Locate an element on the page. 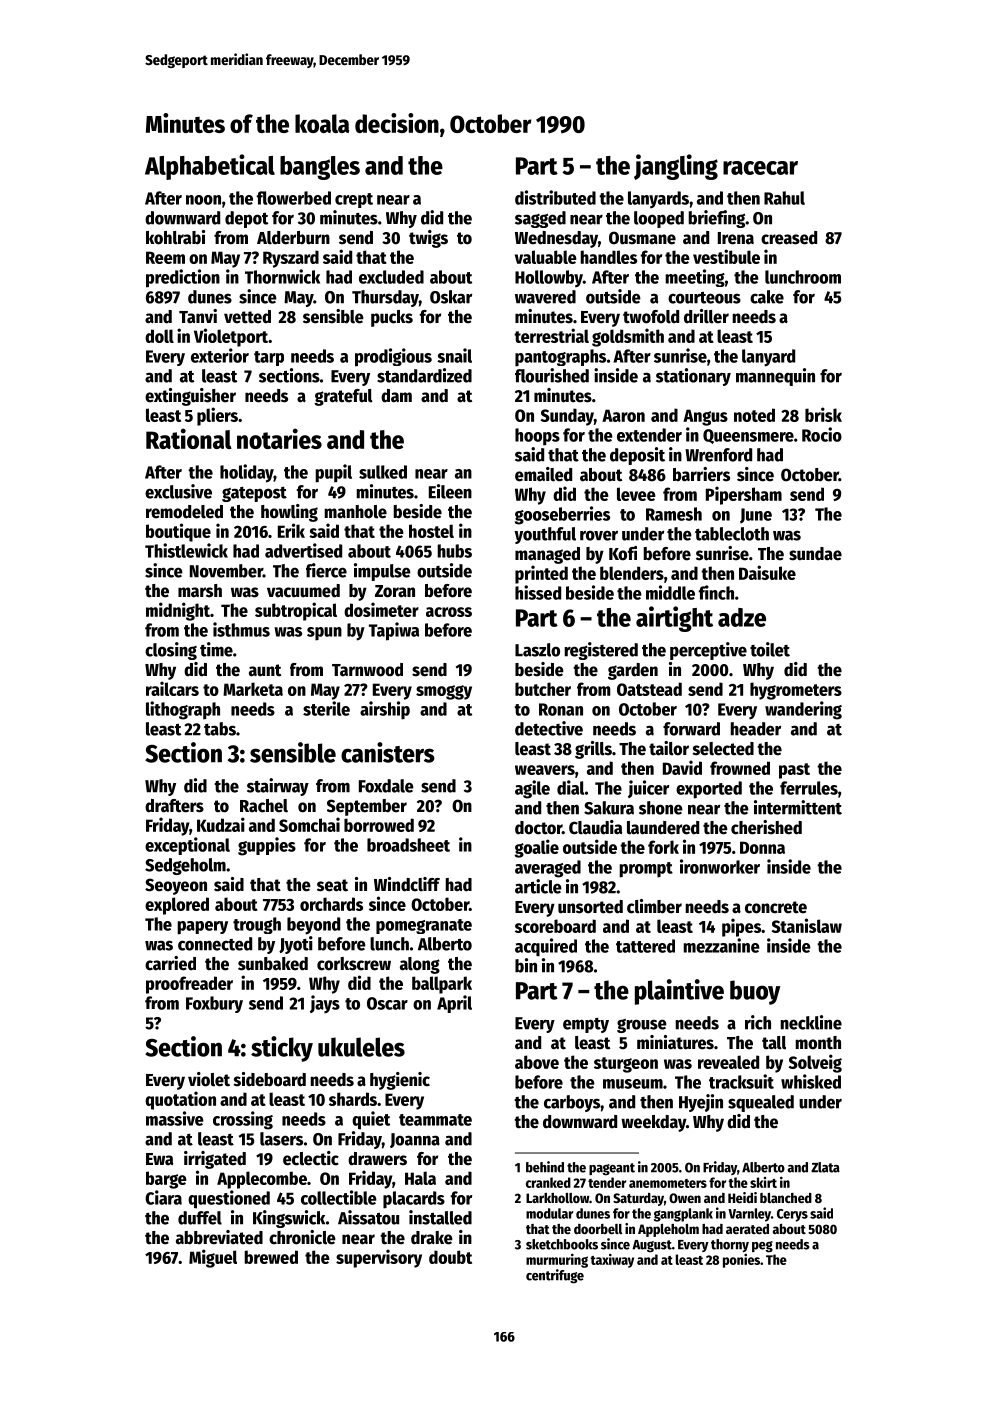 The width and height of the document is (987, 1403). Miguel is located at coordinates (213, 1258).
